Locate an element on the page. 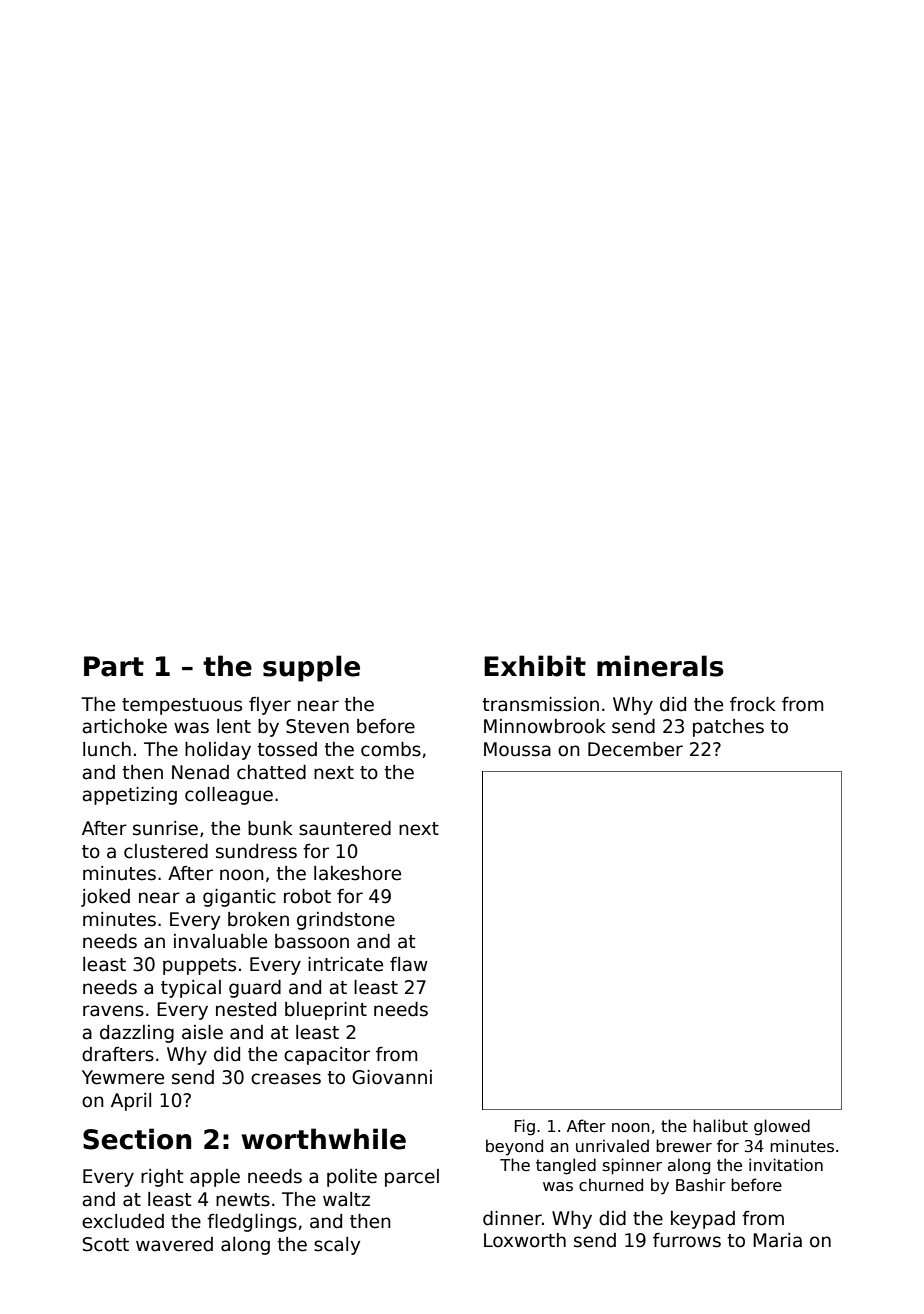  glowed is located at coordinates (782, 1127).
